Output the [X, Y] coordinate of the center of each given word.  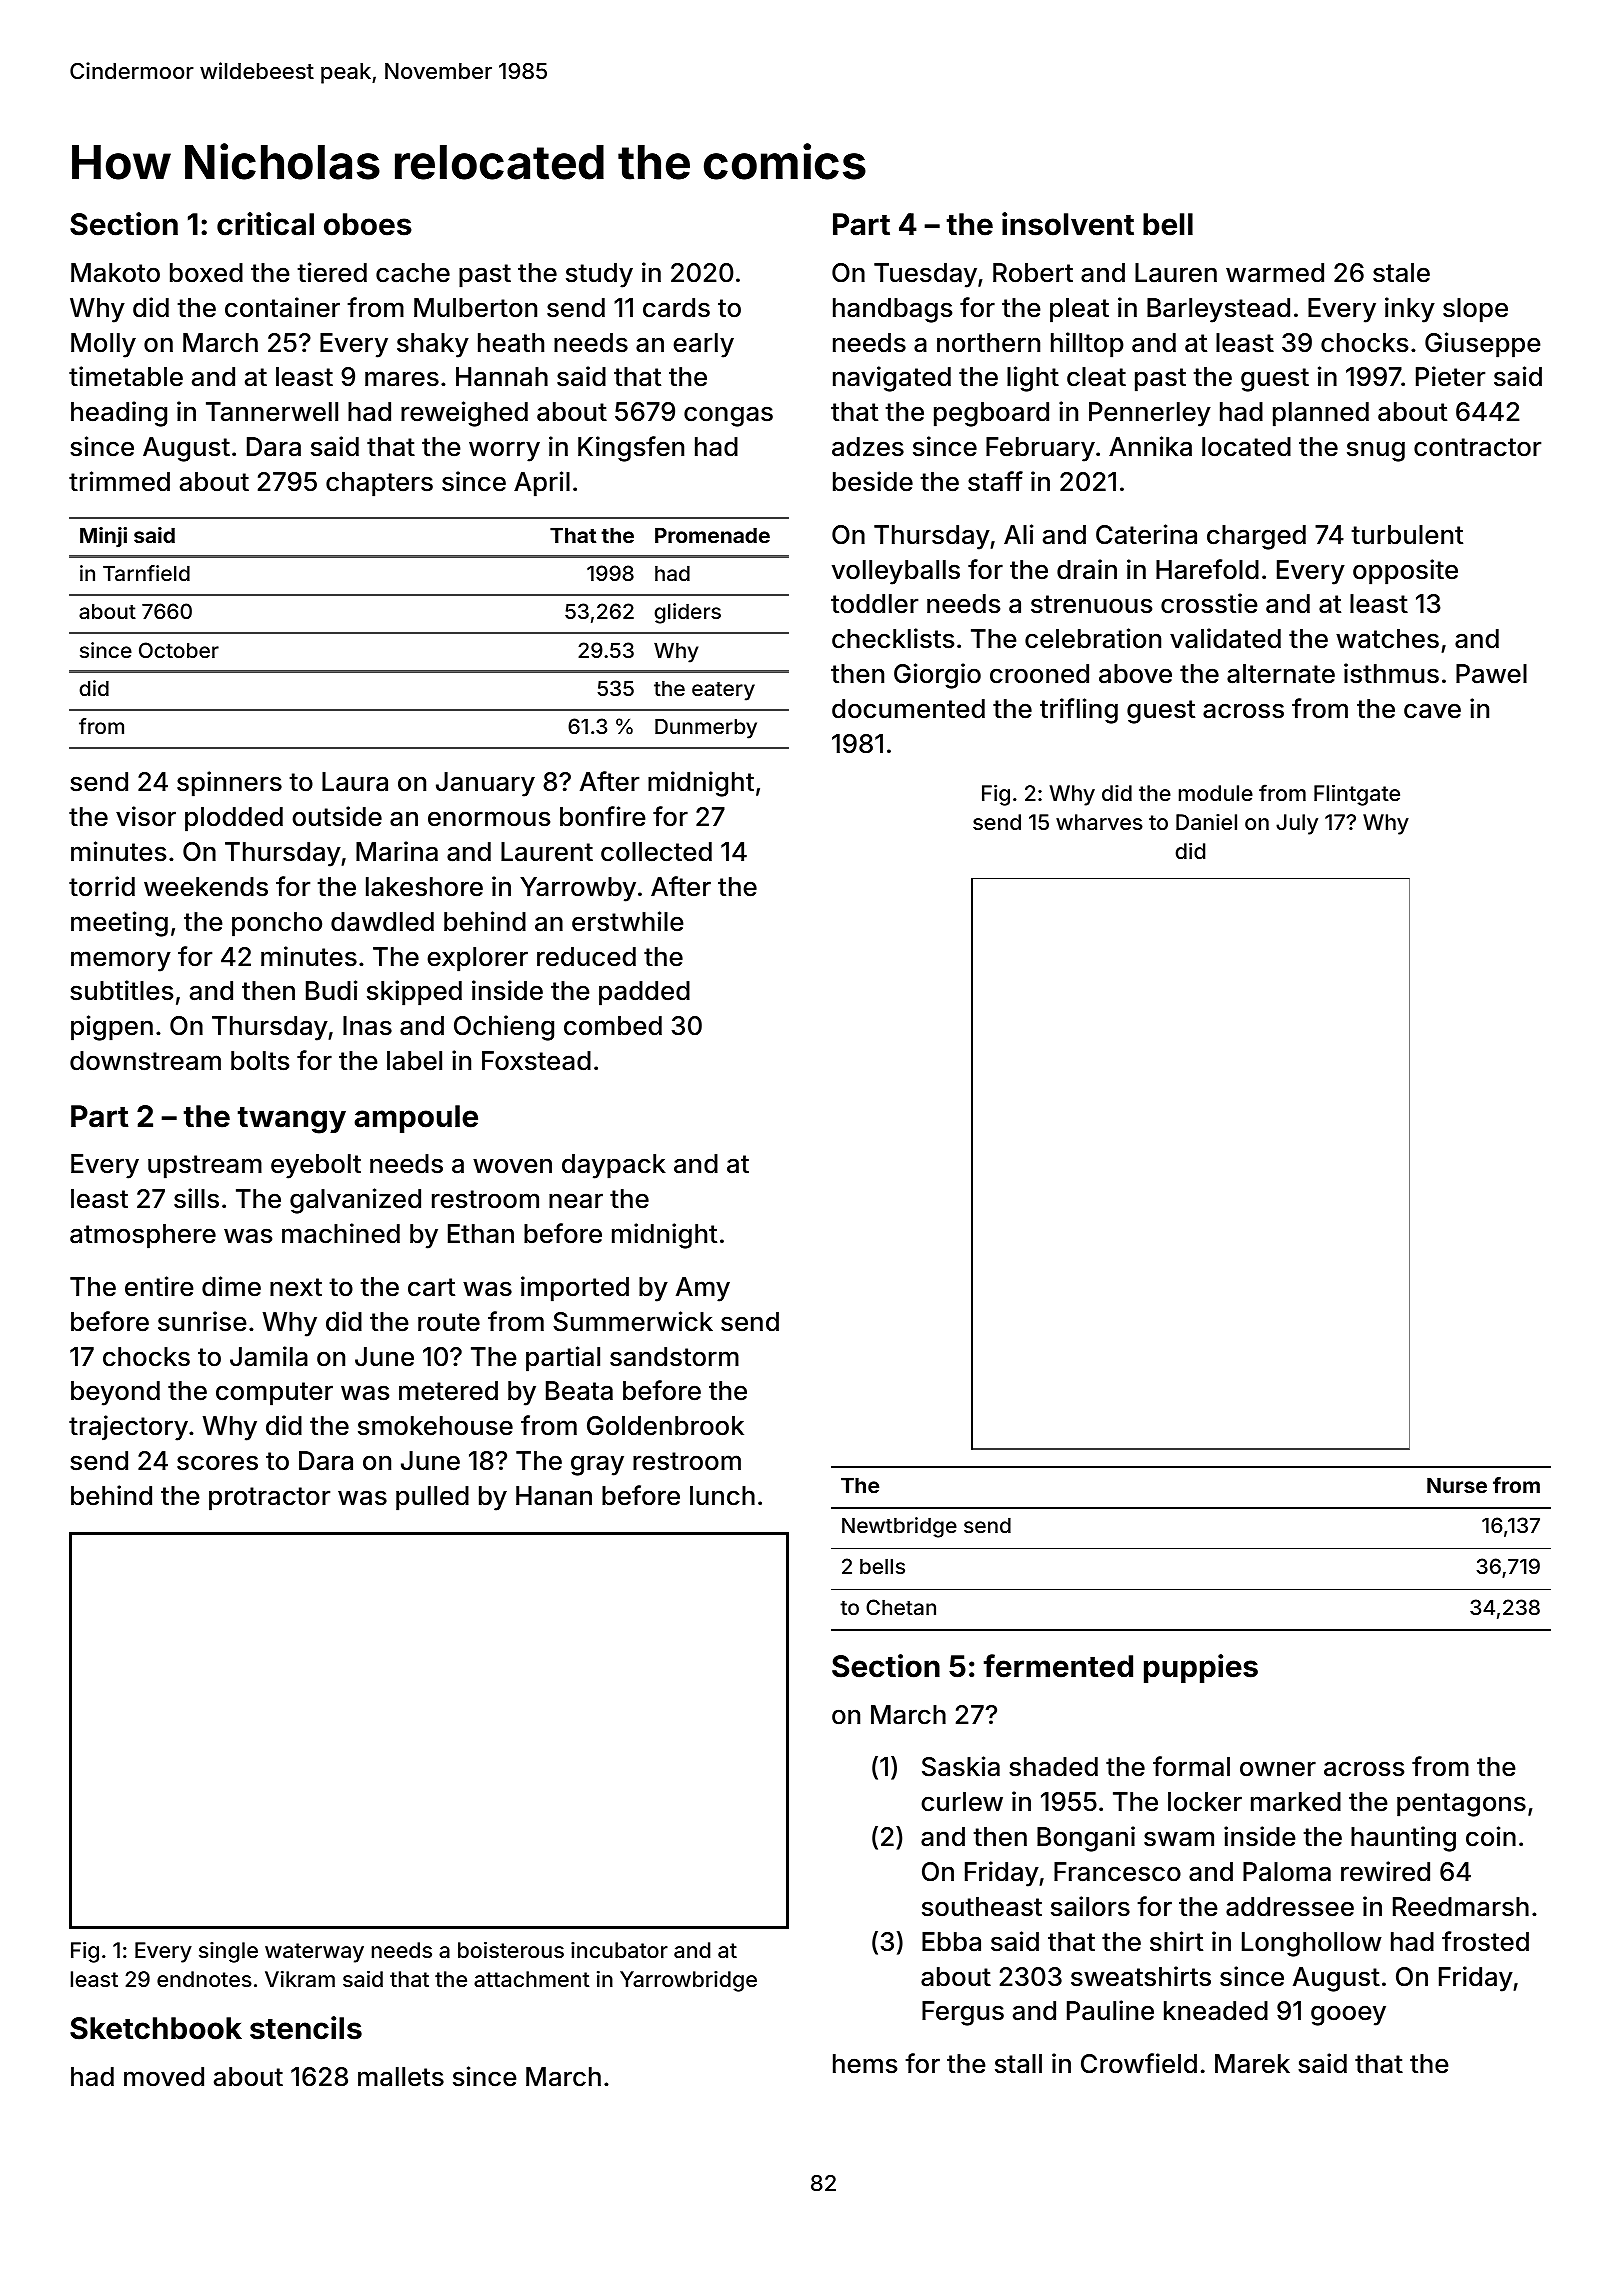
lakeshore [424, 887]
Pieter [1450, 376]
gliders [687, 613]
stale [1401, 273]
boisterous [511, 1950]
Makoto [115, 273]
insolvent [1068, 224]
